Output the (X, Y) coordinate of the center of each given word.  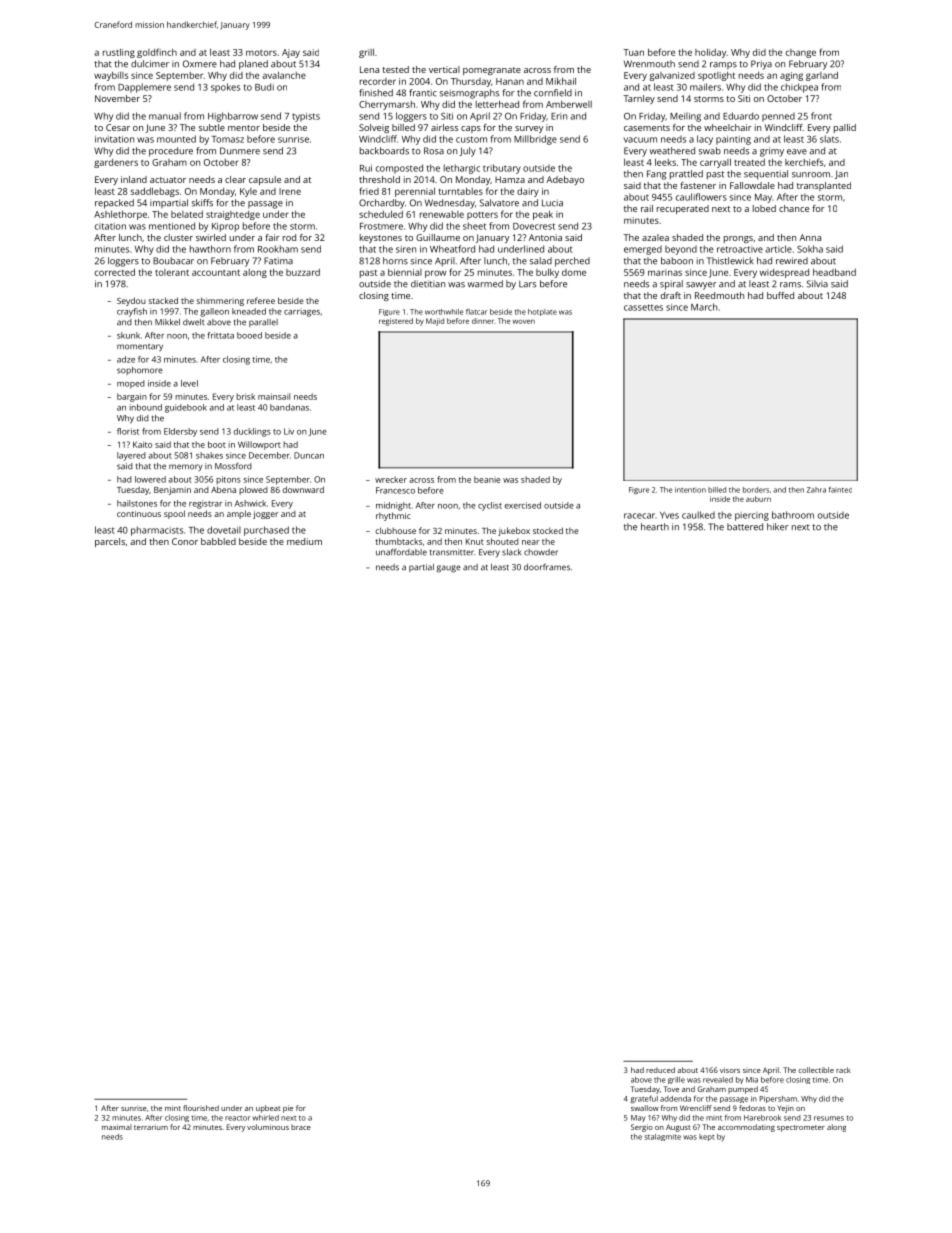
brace (301, 1127)
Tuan (633, 52)
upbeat (268, 1109)
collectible (816, 1070)
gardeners (116, 163)
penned (778, 117)
